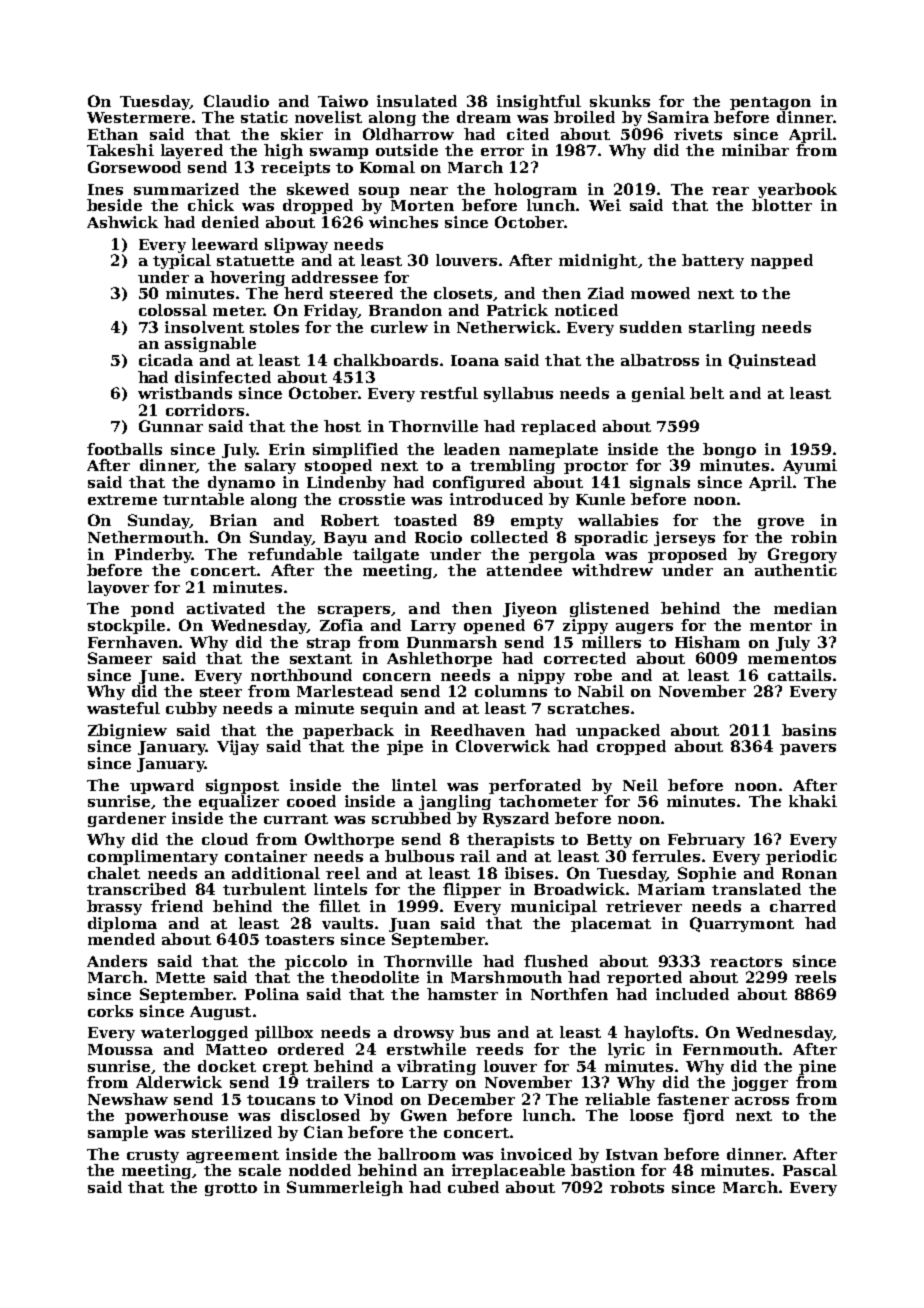 The image size is (924, 1308). I want to click on Newshaw, so click(128, 1099).
